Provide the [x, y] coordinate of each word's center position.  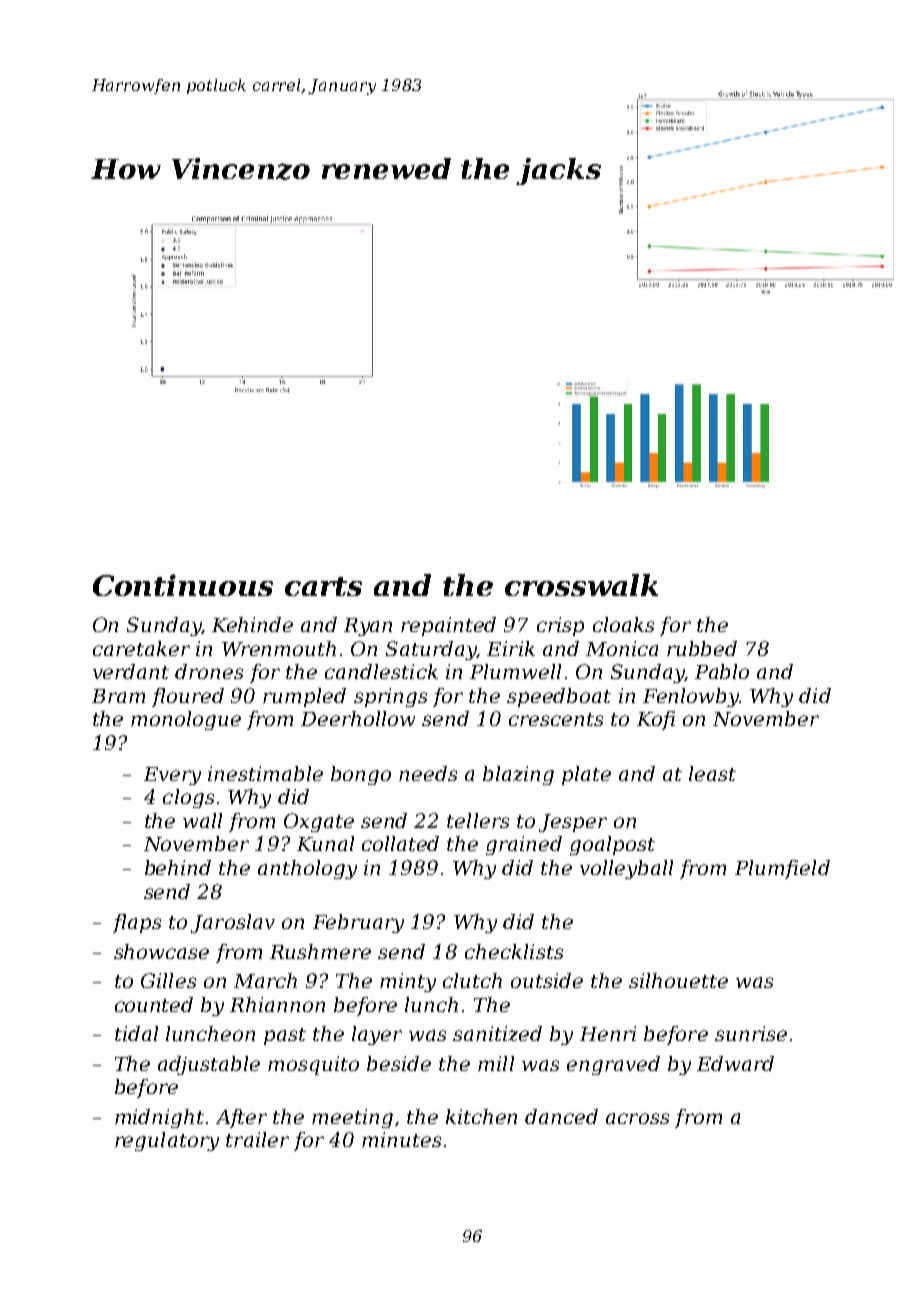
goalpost [612, 845]
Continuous [183, 585]
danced [561, 1116]
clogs [188, 798]
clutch [472, 980]
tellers [478, 820]
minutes [401, 1139]
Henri [608, 1033]
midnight [159, 1118]
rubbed [702, 648]
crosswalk [581, 585]
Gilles [168, 980]
